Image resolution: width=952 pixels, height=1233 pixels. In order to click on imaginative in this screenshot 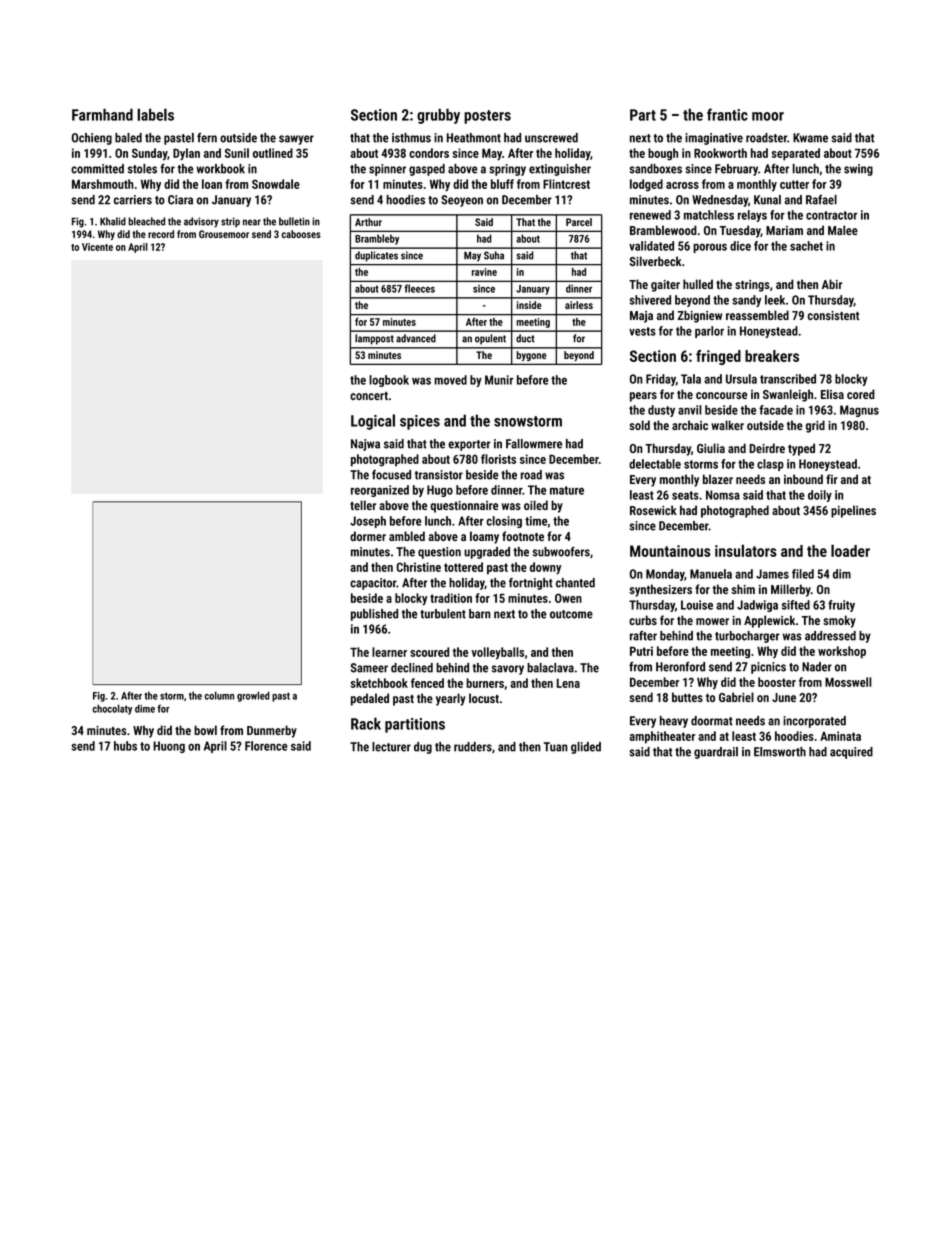, I will do `click(714, 139)`.
